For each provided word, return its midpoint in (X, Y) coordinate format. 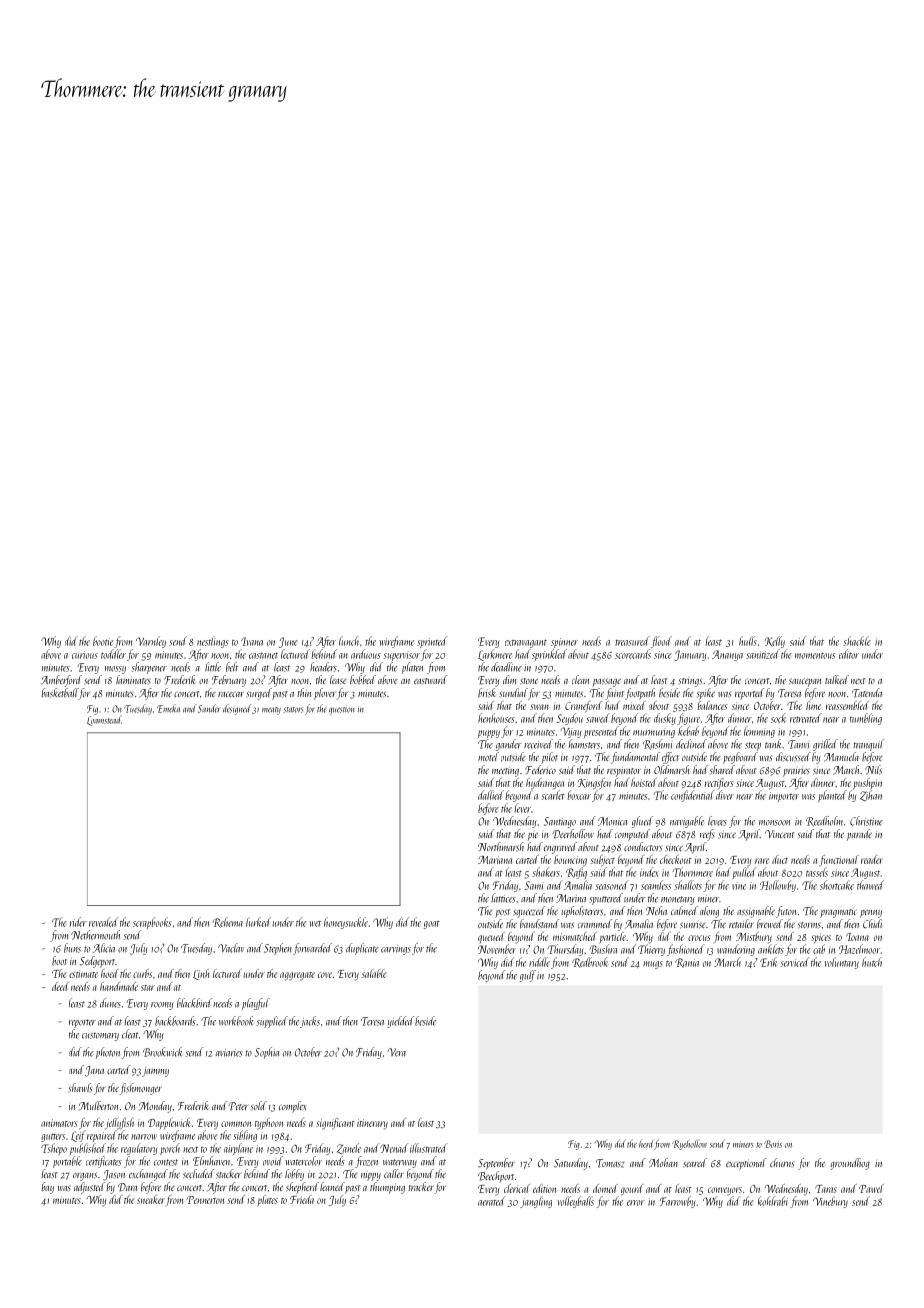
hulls (748, 641)
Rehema (228, 922)
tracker (421, 1186)
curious (85, 655)
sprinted (432, 642)
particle (612, 938)
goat (432, 925)
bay (47, 1188)
